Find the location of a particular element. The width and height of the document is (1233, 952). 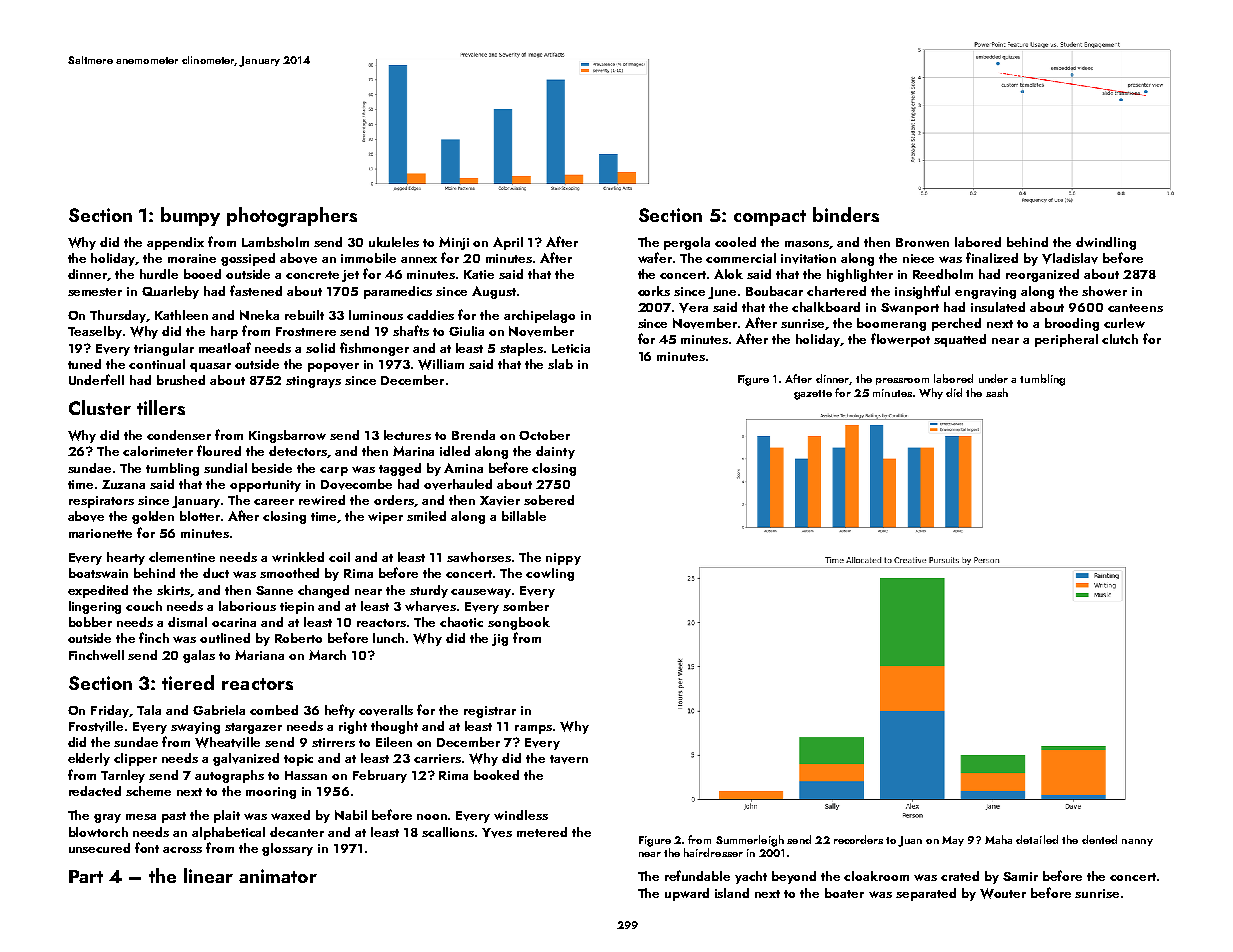

calorimeter is located at coordinates (158, 451).
